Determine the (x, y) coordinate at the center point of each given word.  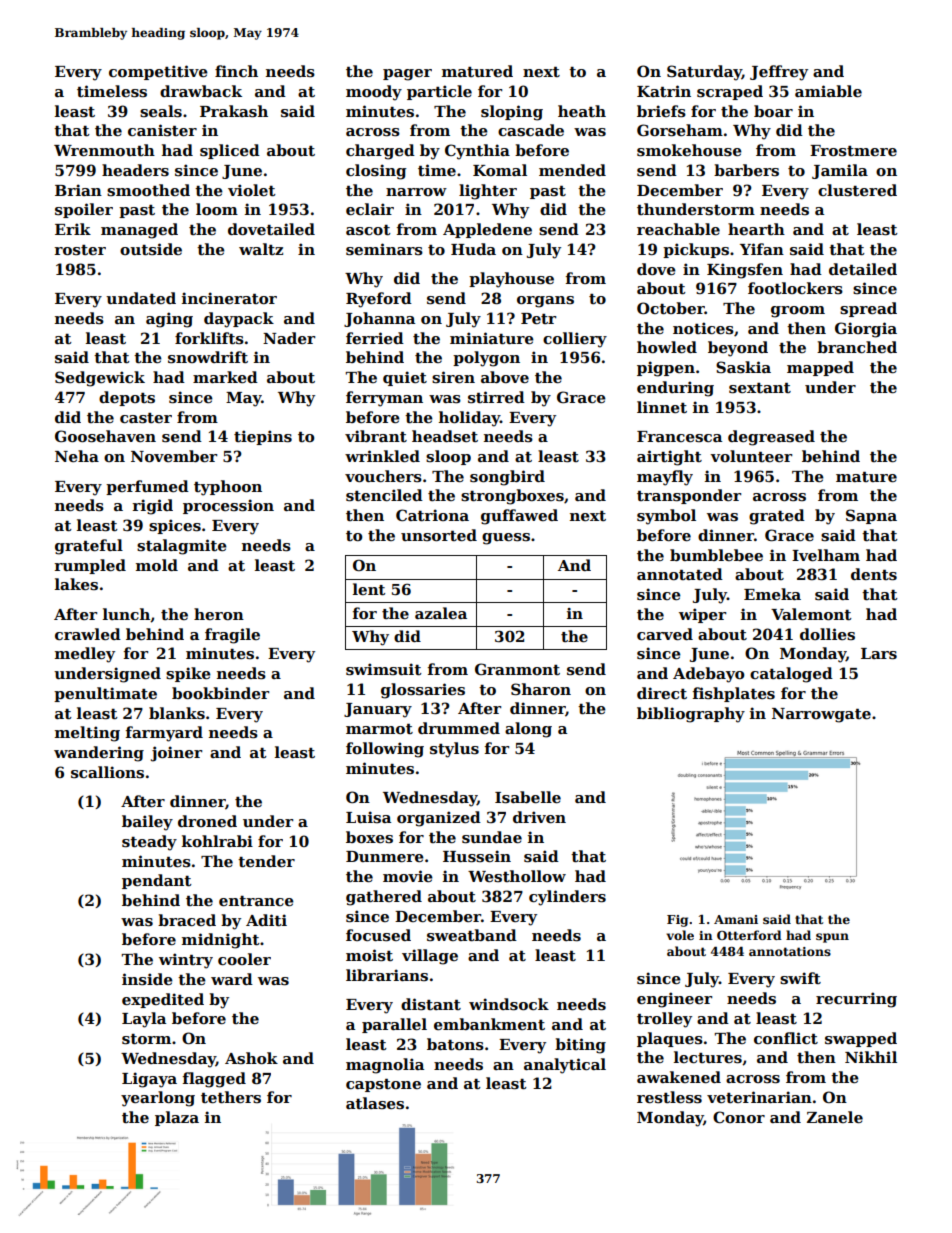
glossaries (423, 691)
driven (539, 817)
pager (407, 75)
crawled (88, 634)
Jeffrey (779, 73)
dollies (827, 634)
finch (236, 71)
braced (187, 920)
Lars (879, 654)
